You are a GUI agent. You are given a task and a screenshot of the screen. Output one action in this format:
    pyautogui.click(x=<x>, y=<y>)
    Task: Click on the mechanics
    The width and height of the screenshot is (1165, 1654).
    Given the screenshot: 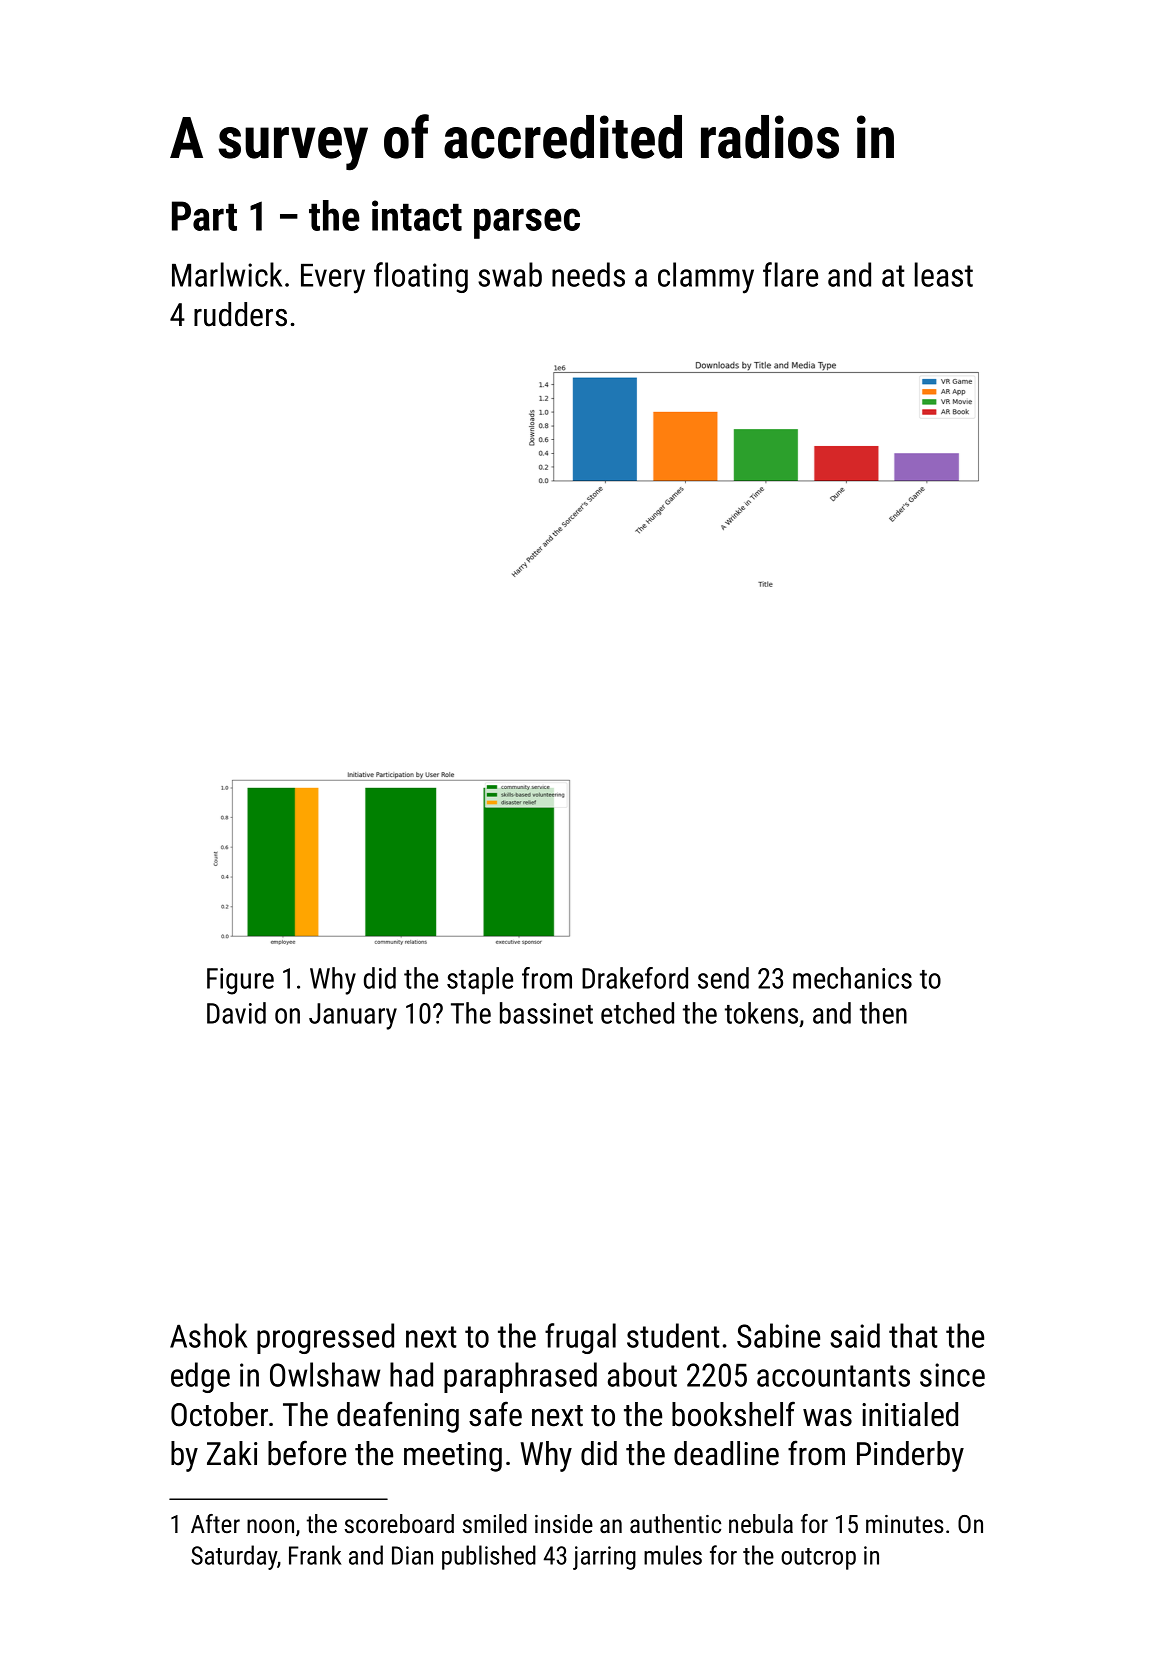 What is the action you would take?
    pyautogui.click(x=852, y=978)
